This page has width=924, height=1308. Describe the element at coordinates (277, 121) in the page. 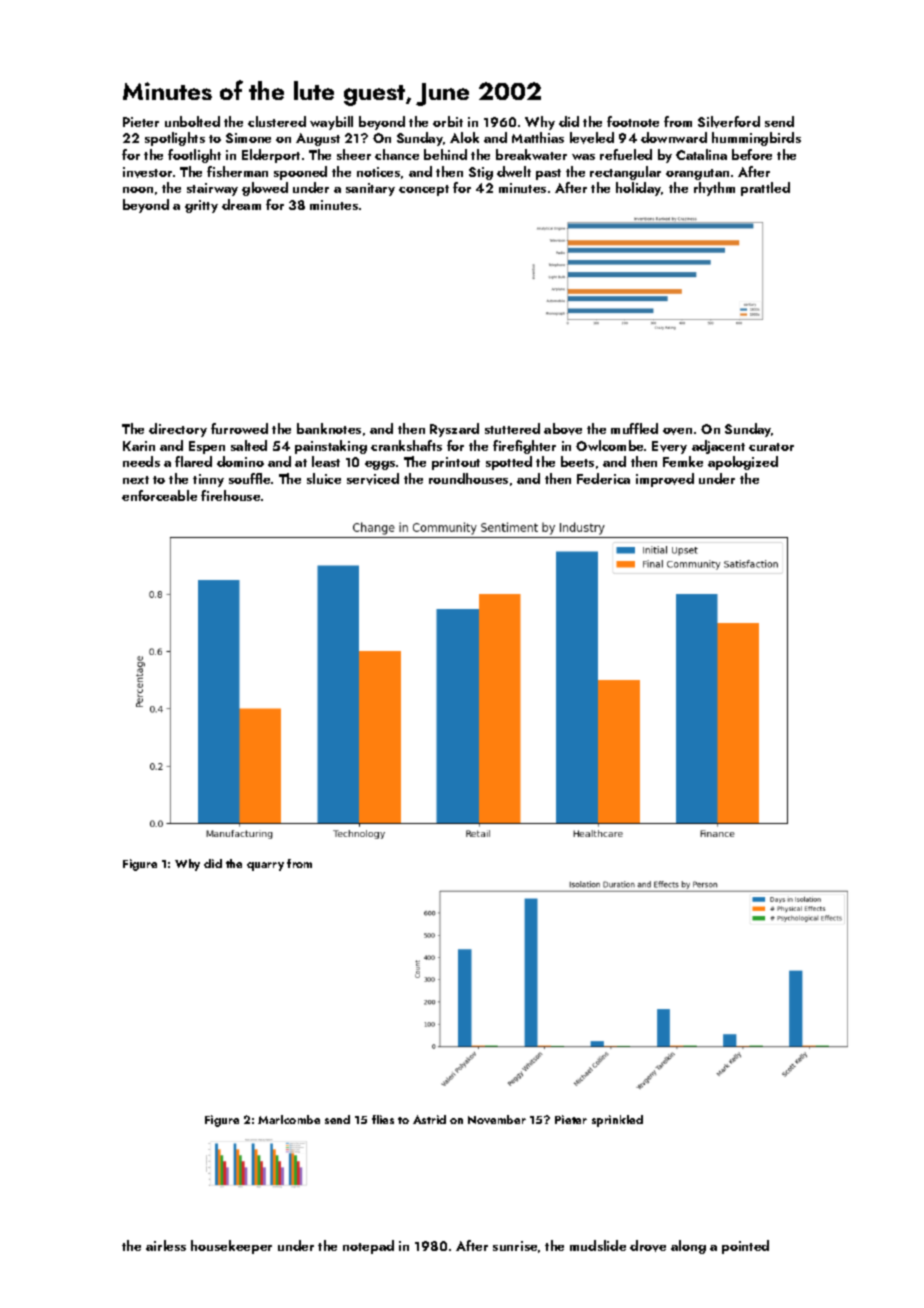

I see `clustered` at that location.
